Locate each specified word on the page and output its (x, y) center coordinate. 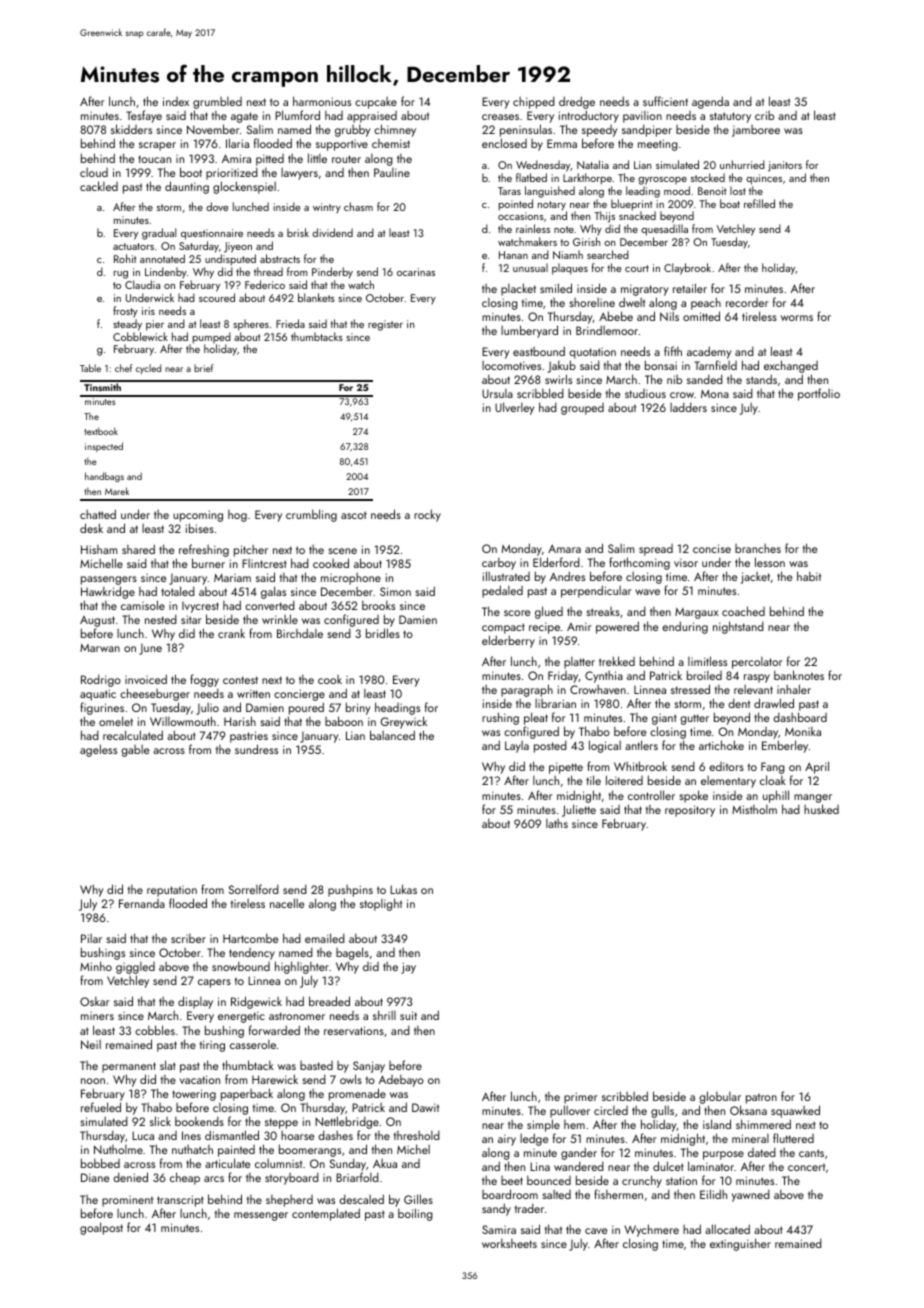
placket (518, 289)
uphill (776, 796)
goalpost (101, 1228)
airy (507, 1140)
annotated (162, 258)
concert (806, 1167)
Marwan (100, 648)
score (517, 613)
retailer (690, 288)
